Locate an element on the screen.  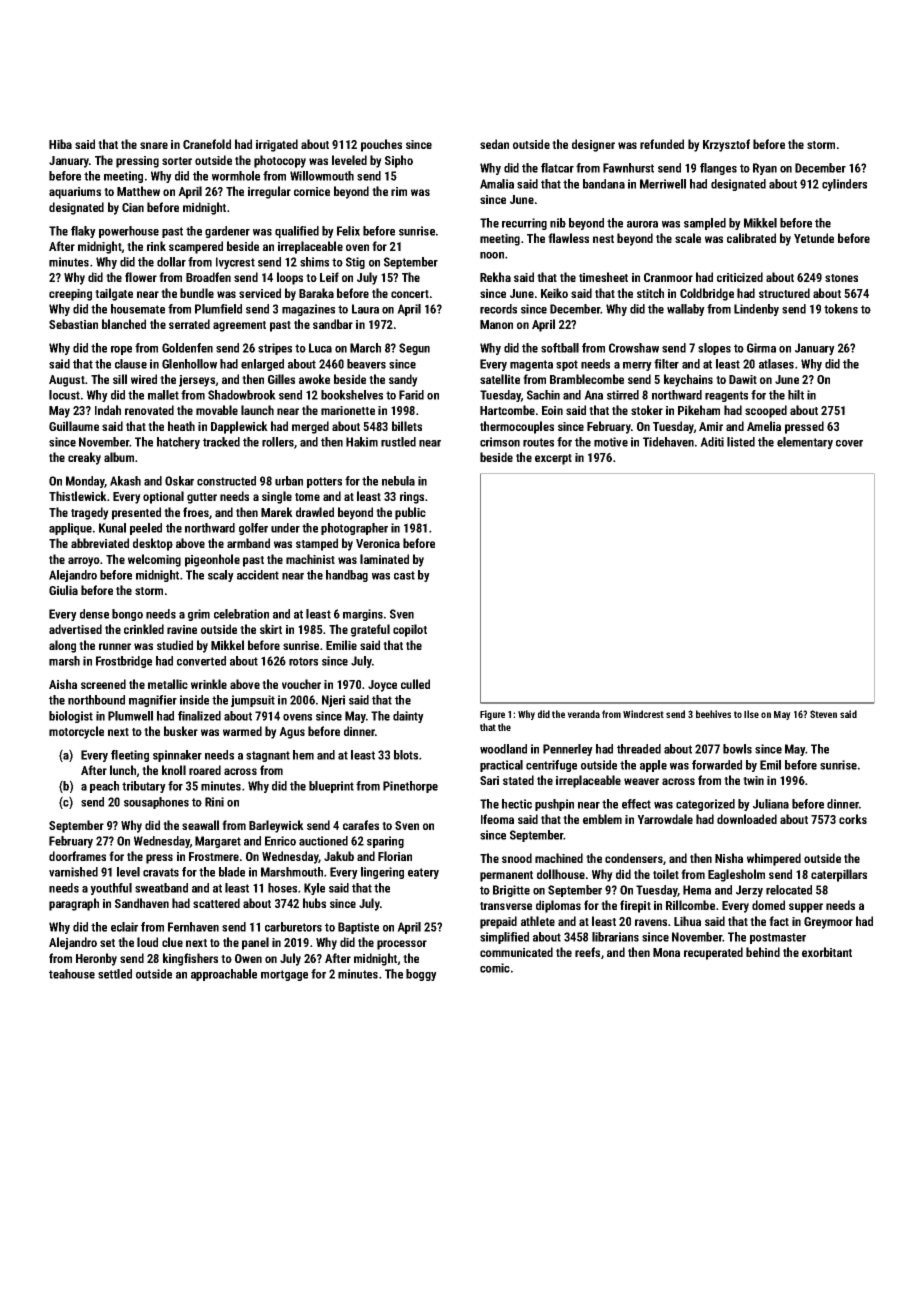
converted is located at coordinates (201, 661).
